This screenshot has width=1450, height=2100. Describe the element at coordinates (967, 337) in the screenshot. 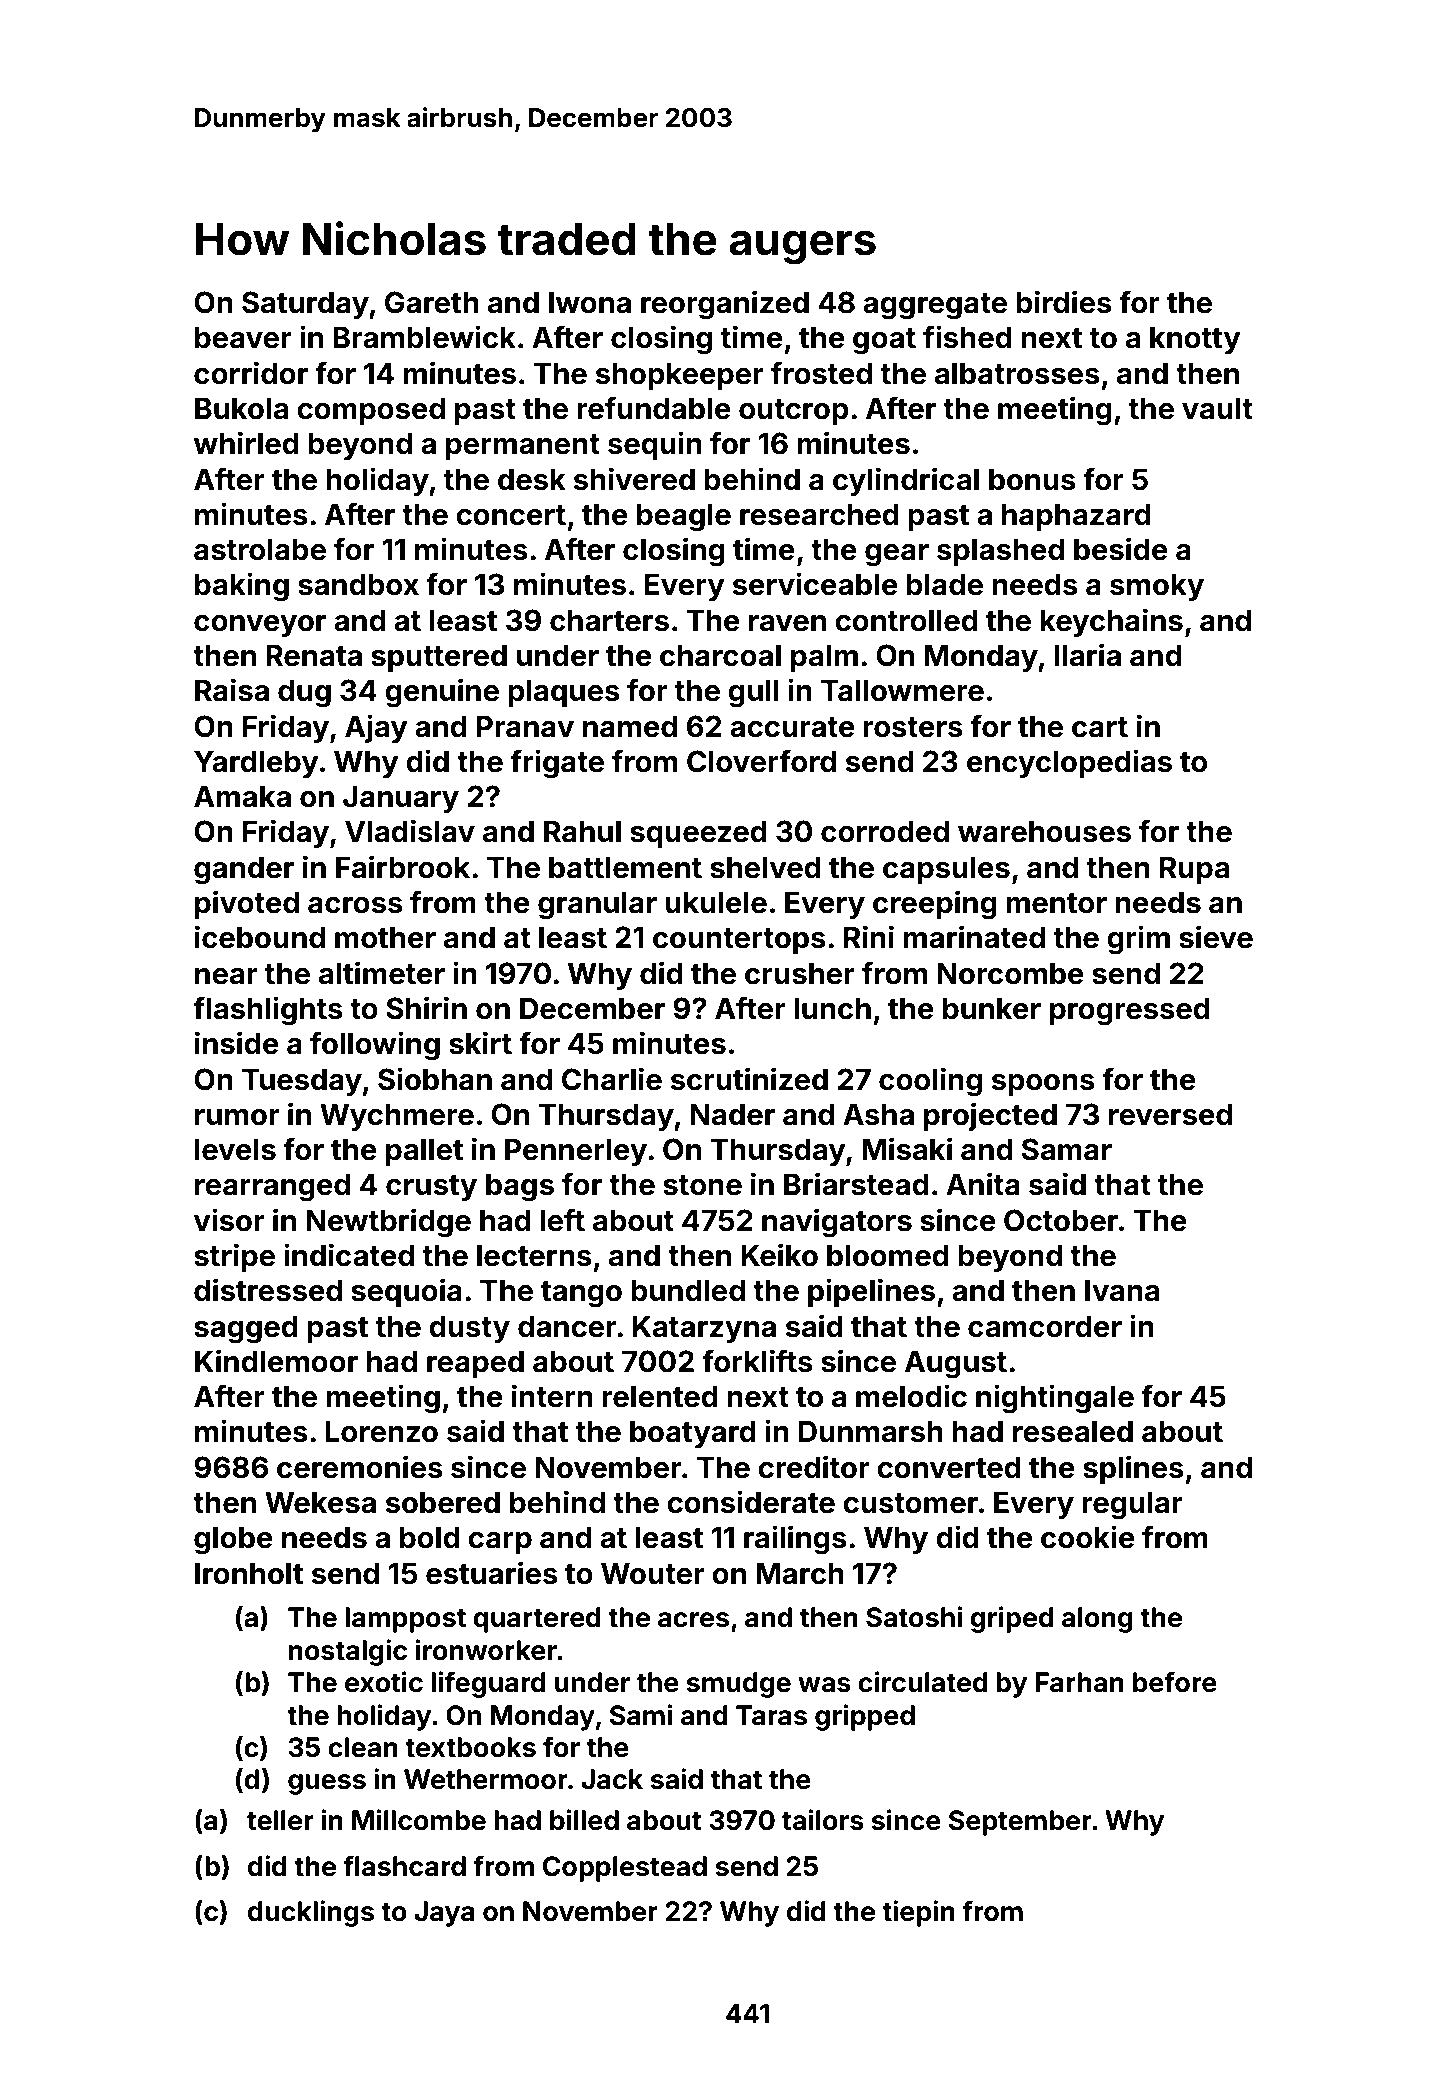

I see `fished` at that location.
